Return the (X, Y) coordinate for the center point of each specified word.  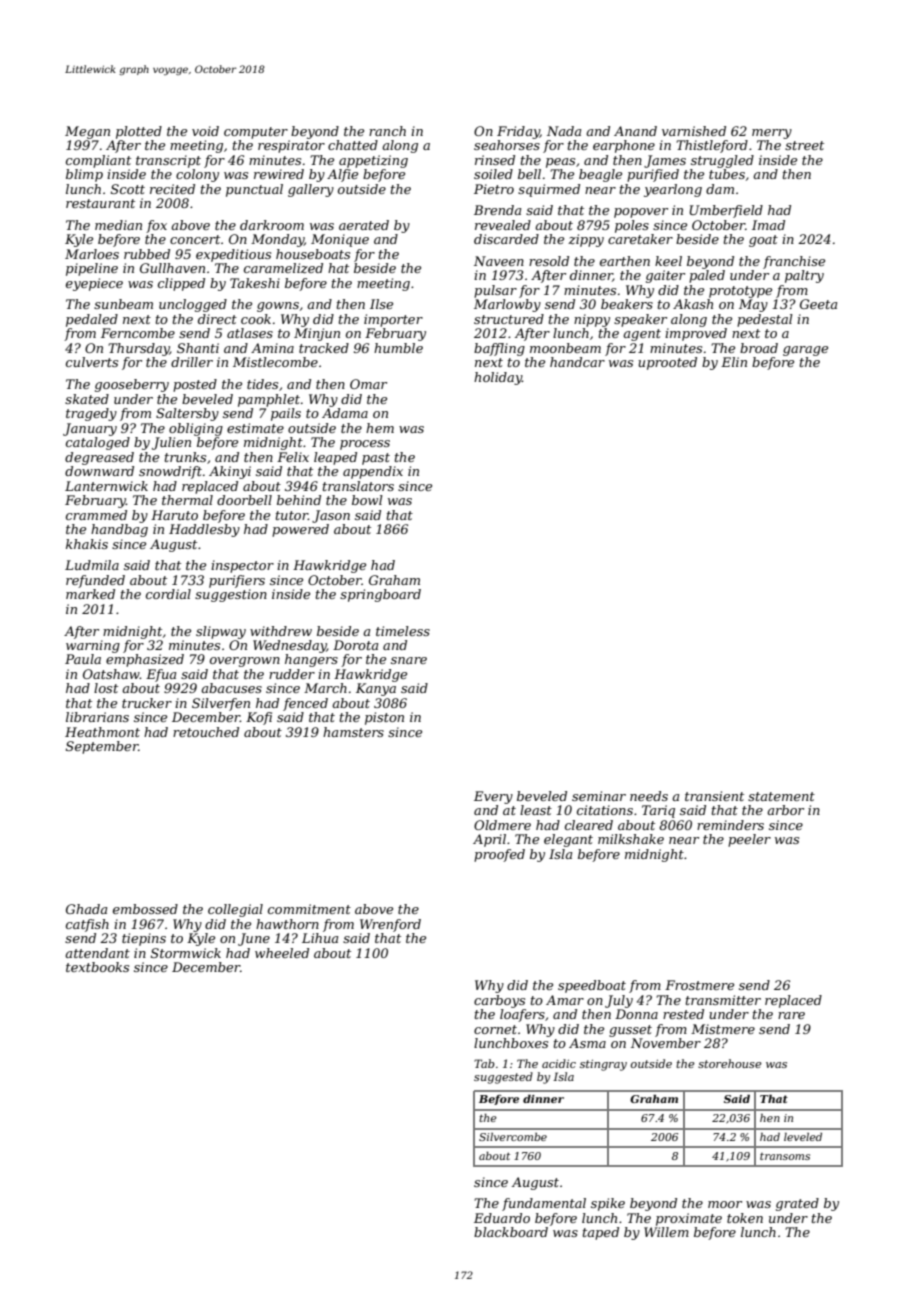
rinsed (495, 160)
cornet (495, 1029)
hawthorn (287, 924)
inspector (242, 566)
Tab (484, 1063)
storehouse (730, 1063)
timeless (403, 631)
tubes (727, 174)
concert (195, 239)
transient (714, 796)
